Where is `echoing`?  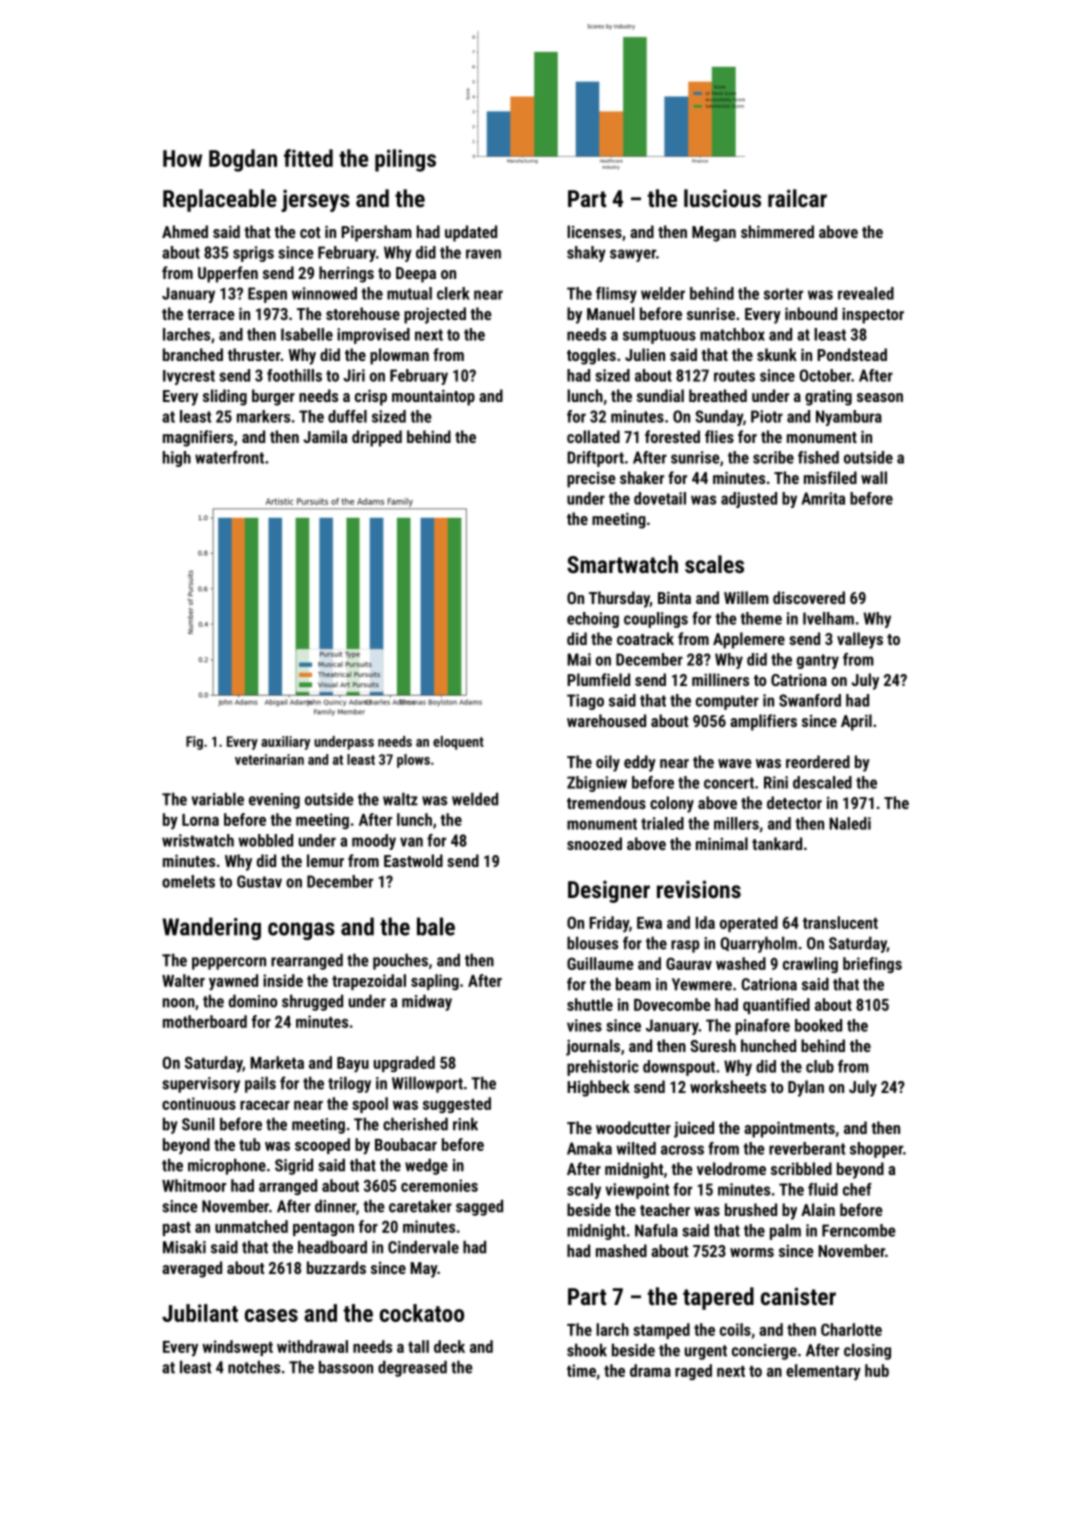 echoing is located at coordinates (593, 620).
